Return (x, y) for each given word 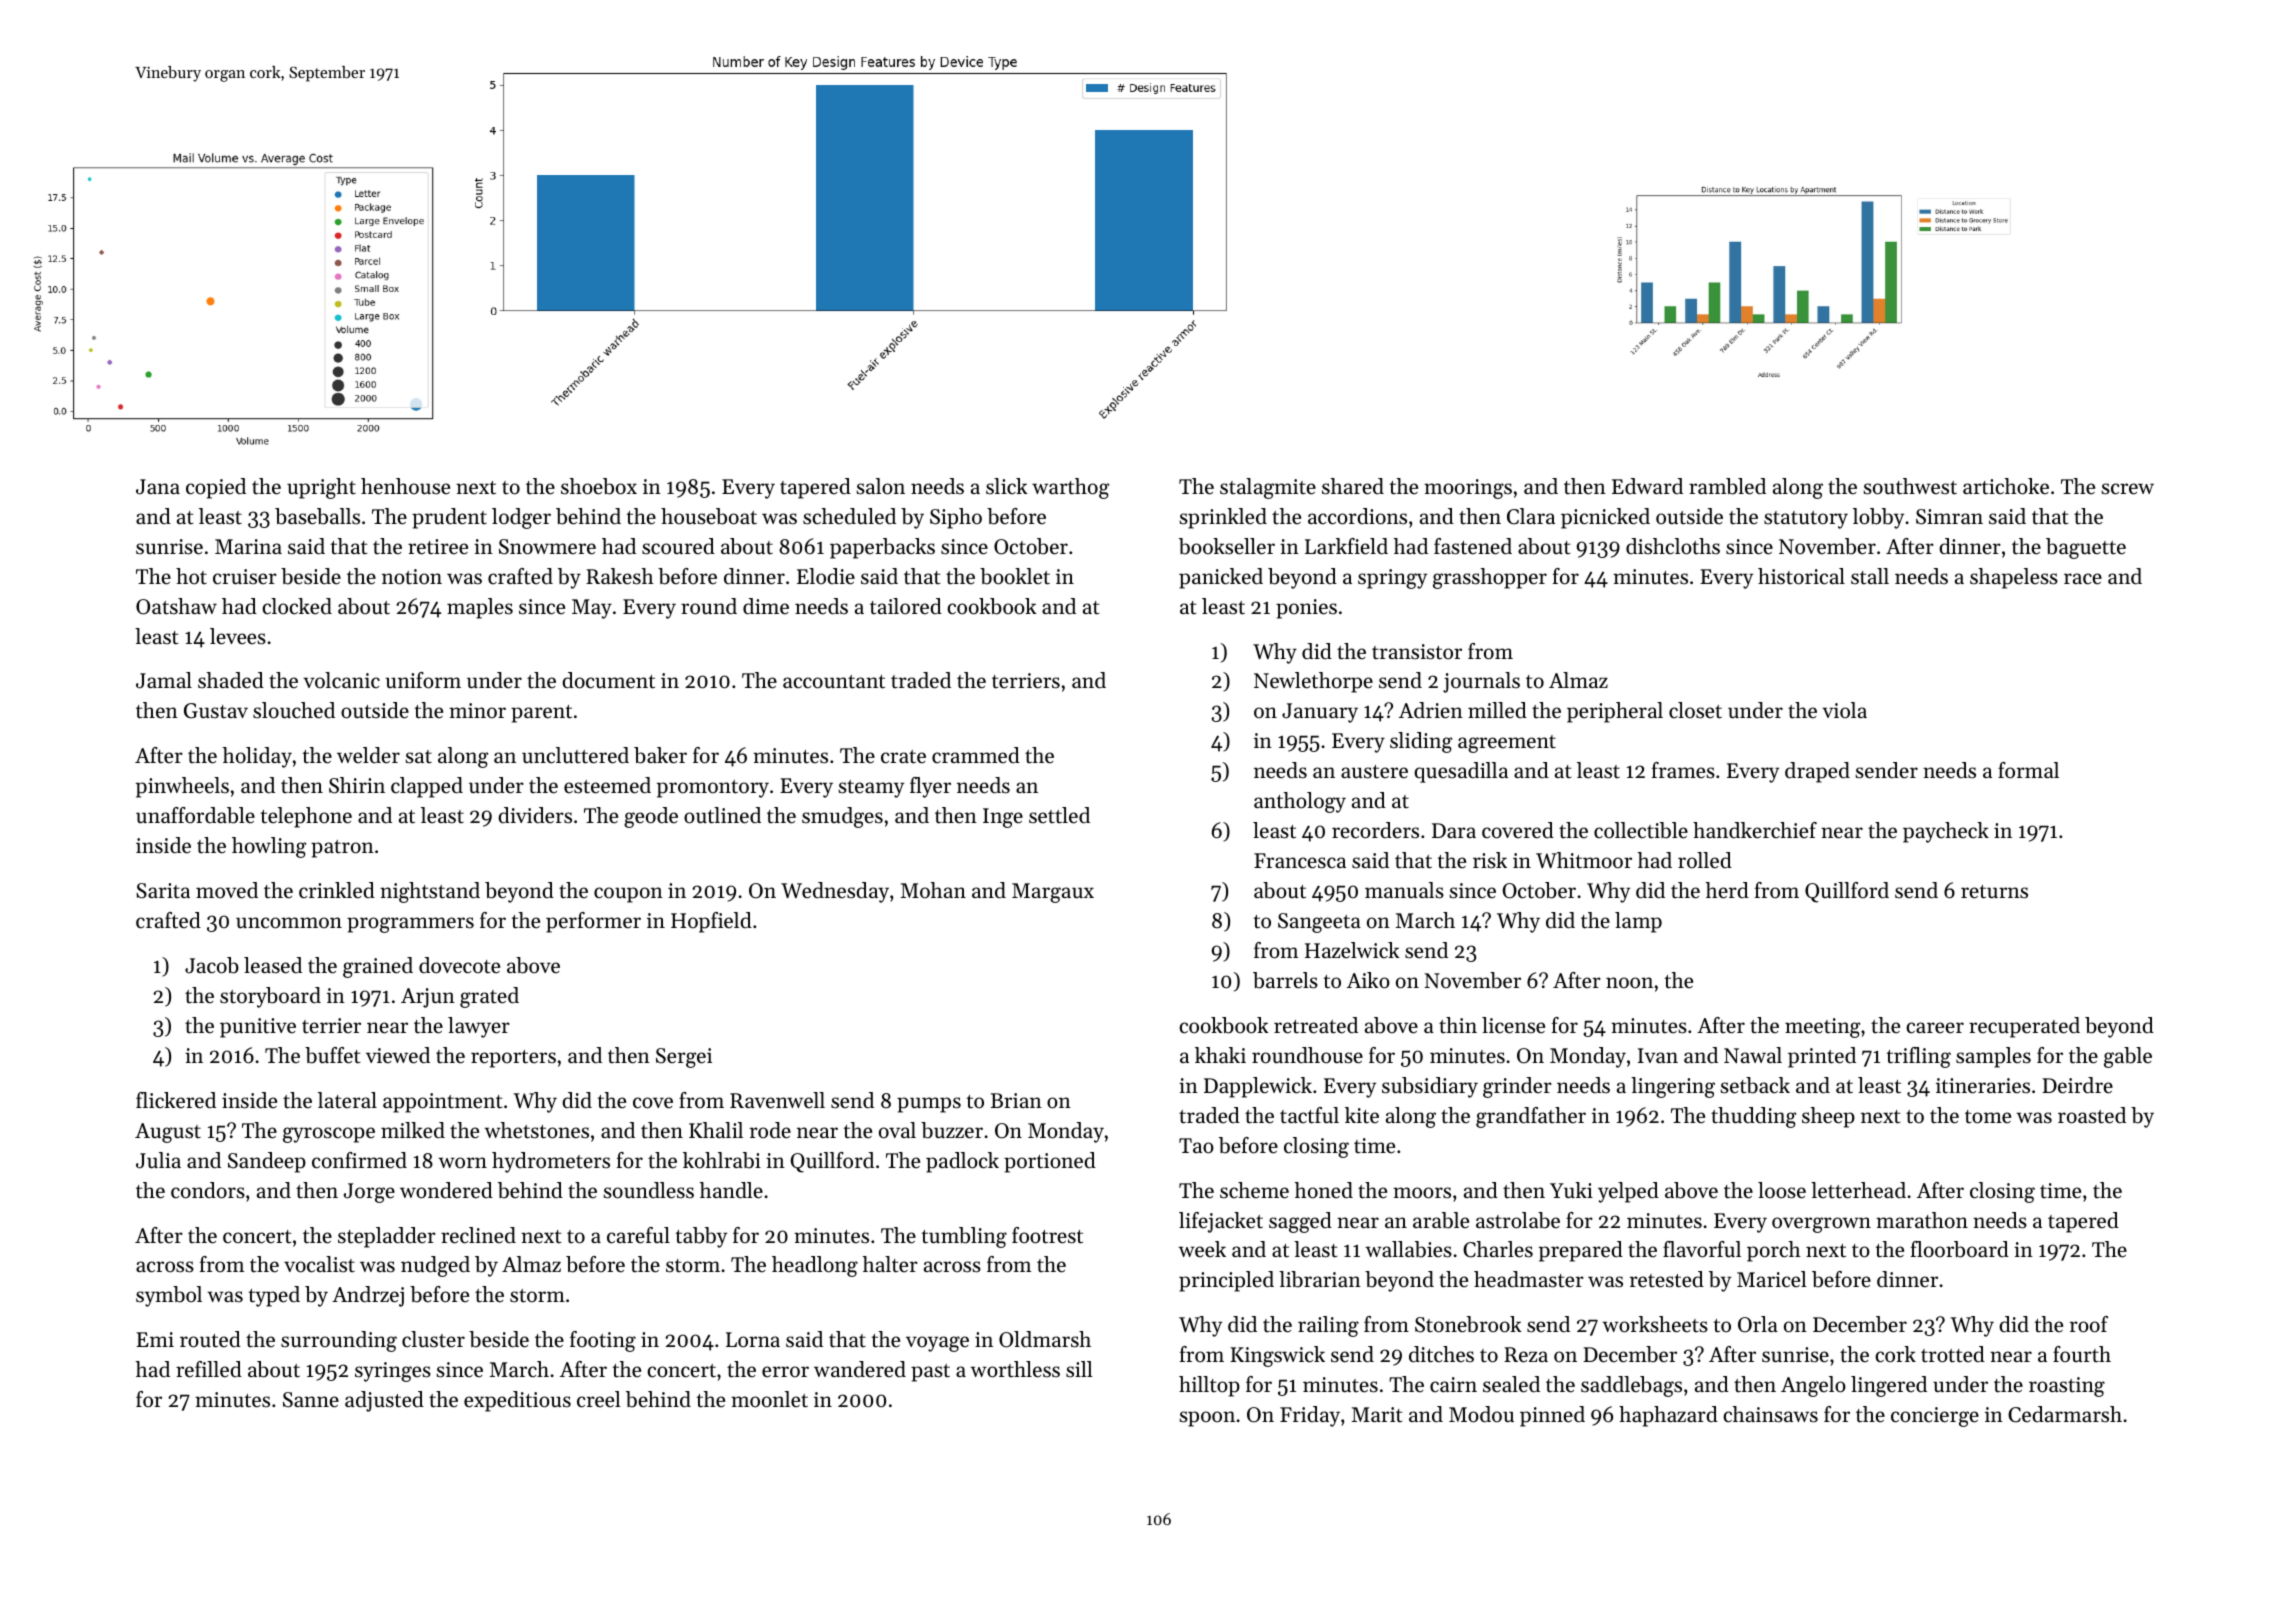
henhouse (405, 486)
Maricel (1772, 1279)
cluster (433, 1339)
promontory (713, 789)
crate (903, 757)
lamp (1638, 922)
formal (2028, 770)
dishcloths (1673, 546)
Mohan (933, 890)
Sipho (956, 518)
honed (1324, 1190)
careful (638, 1235)
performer (593, 922)
